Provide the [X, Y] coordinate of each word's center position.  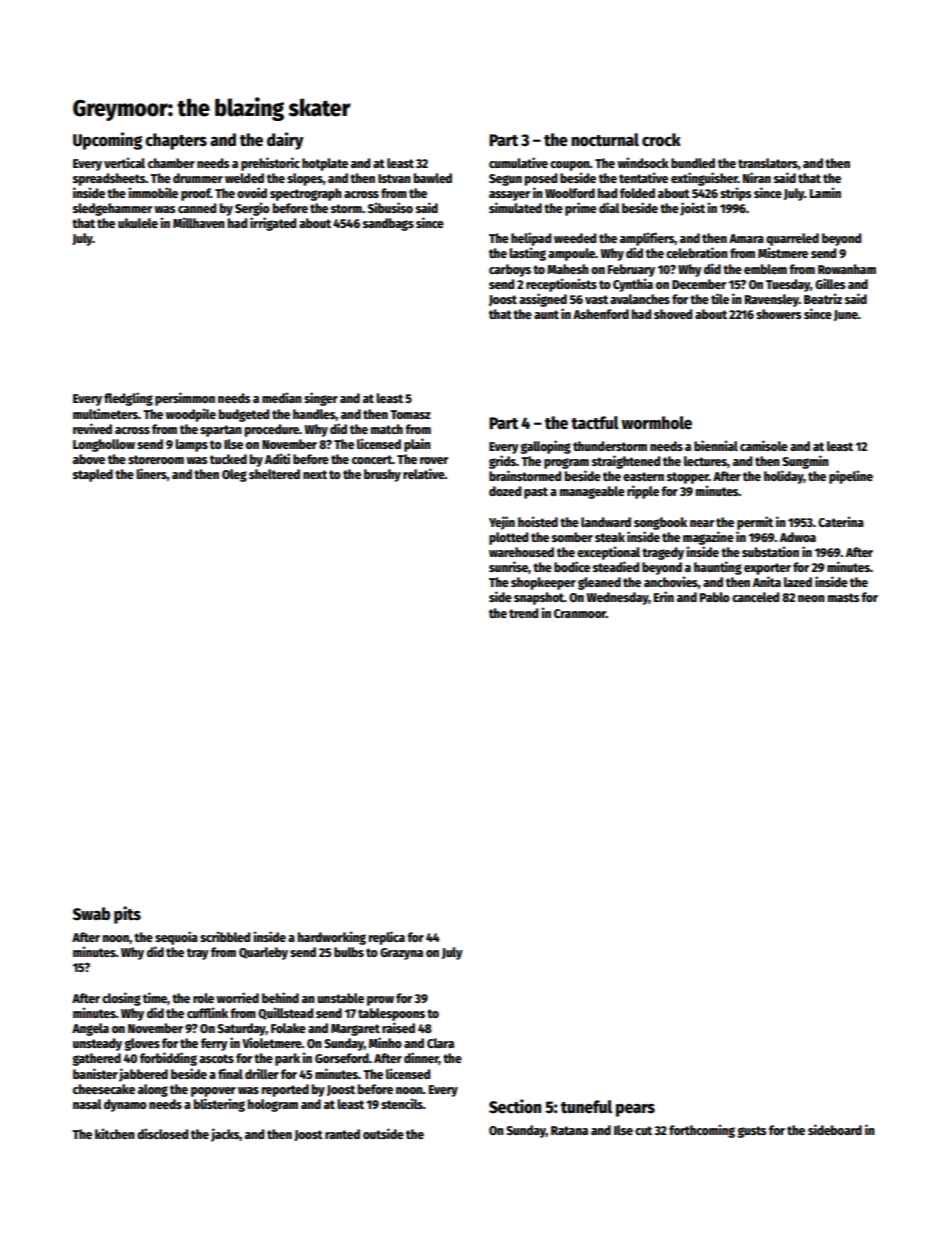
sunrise [508, 566]
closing [121, 999]
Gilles [830, 283]
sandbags [388, 224]
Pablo [715, 597]
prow [380, 1001]
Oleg [234, 475]
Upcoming [107, 141]
